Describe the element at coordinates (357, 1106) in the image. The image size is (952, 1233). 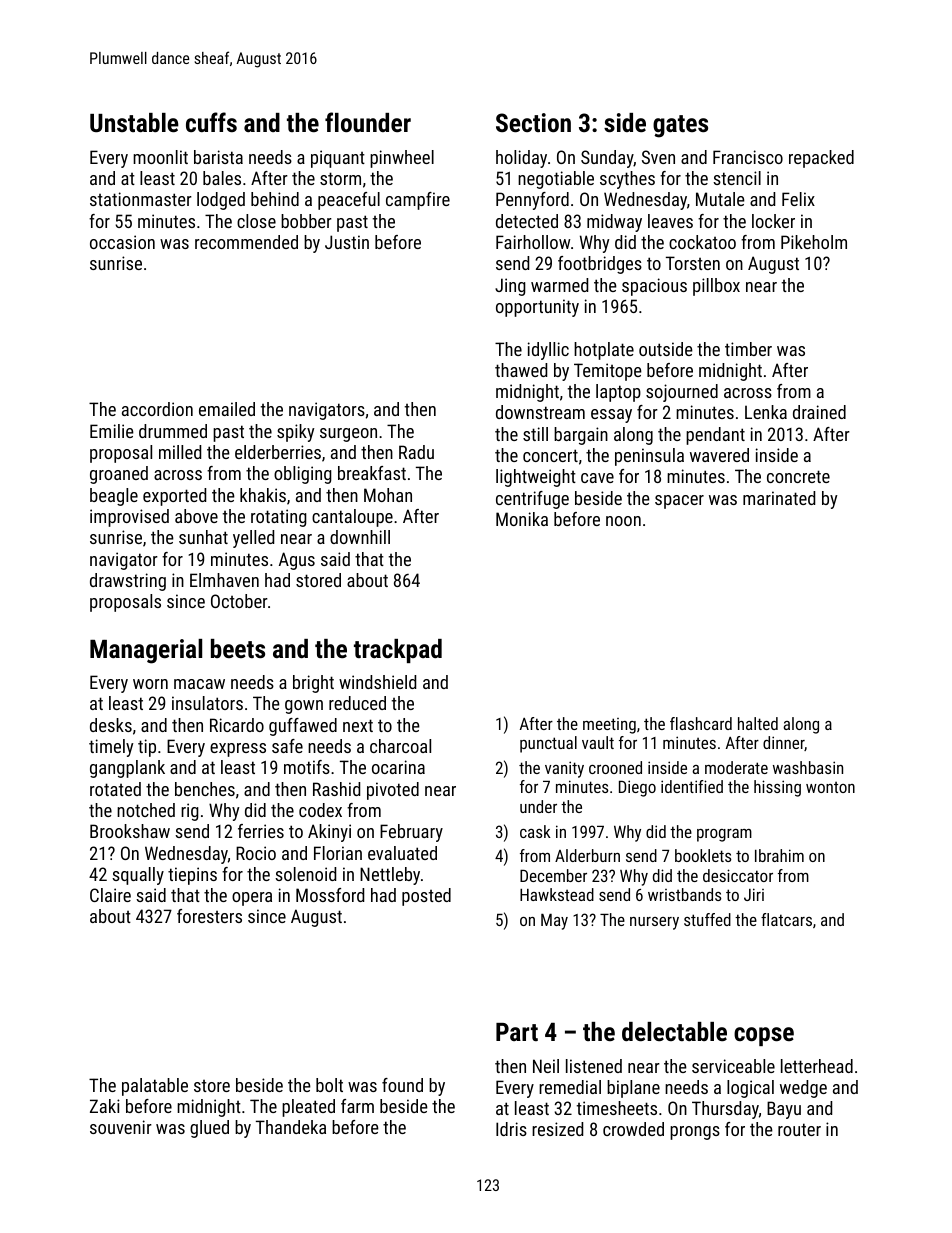
I see `farm` at that location.
